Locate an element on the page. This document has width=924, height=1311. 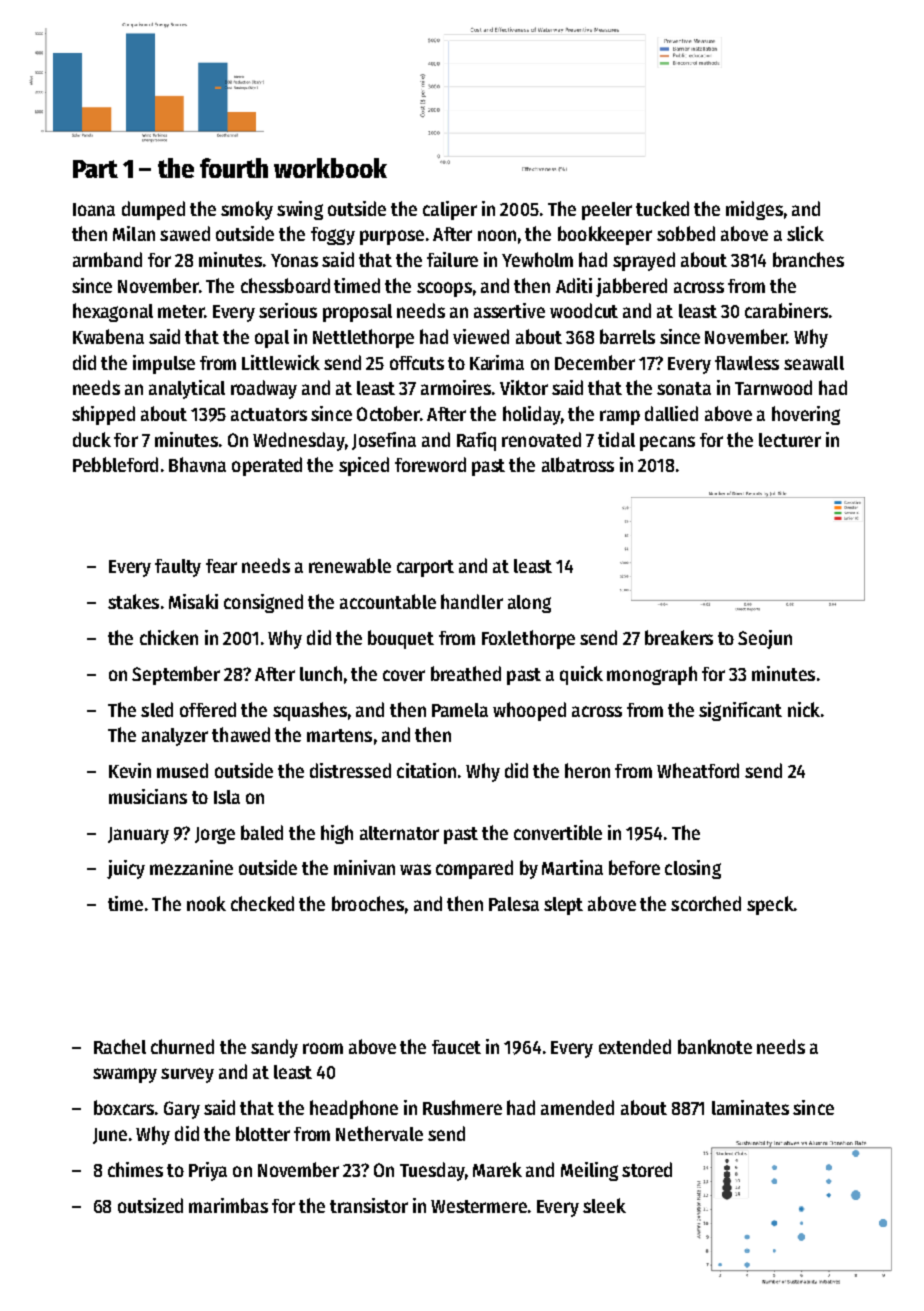
tucked is located at coordinates (662, 208).
